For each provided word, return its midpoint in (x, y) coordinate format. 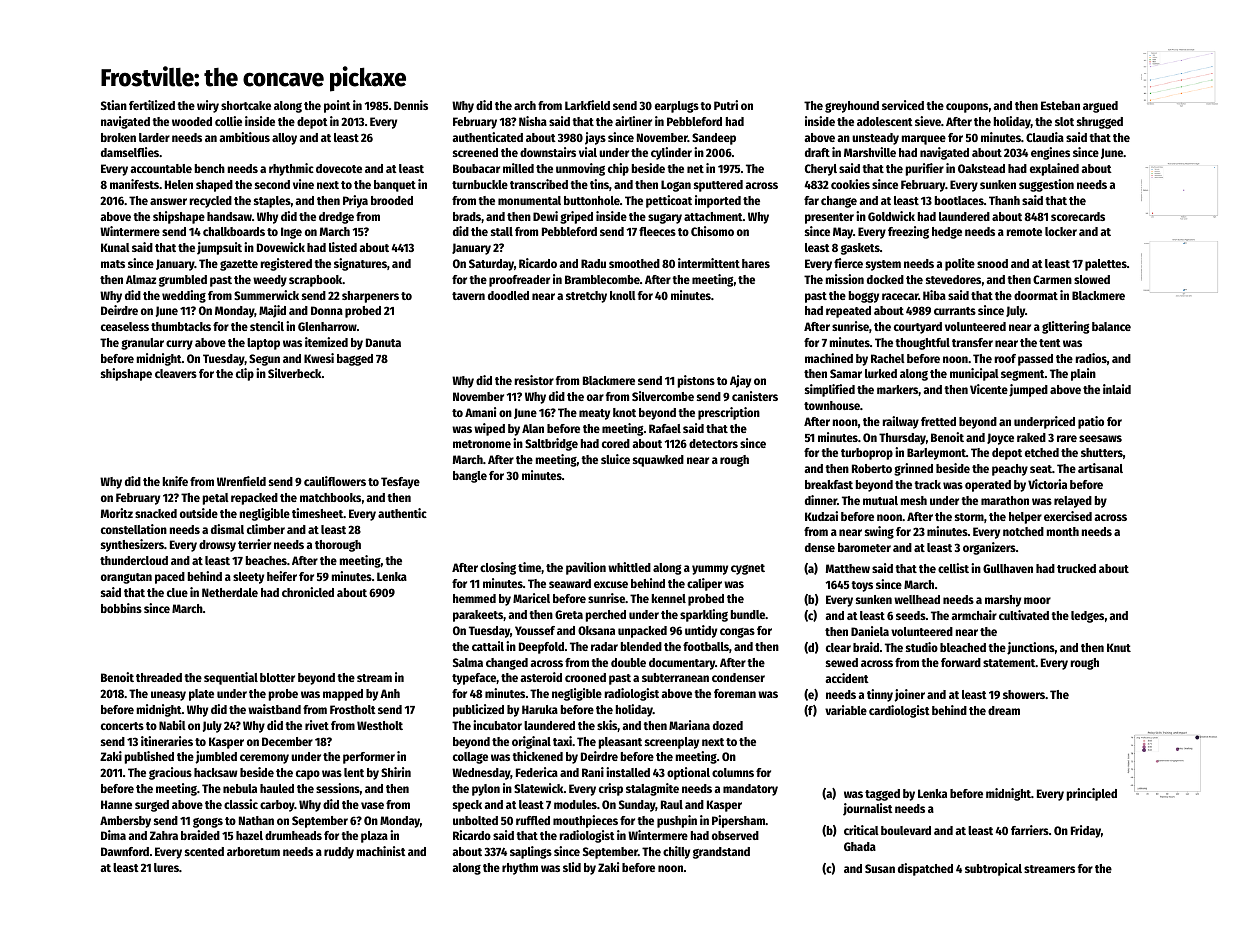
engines (1050, 153)
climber (266, 529)
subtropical (993, 869)
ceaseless (125, 326)
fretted (938, 421)
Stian (114, 105)
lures (166, 867)
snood (992, 263)
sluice (615, 459)
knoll (623, 295)
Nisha (533, 121)
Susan (880, 868)
